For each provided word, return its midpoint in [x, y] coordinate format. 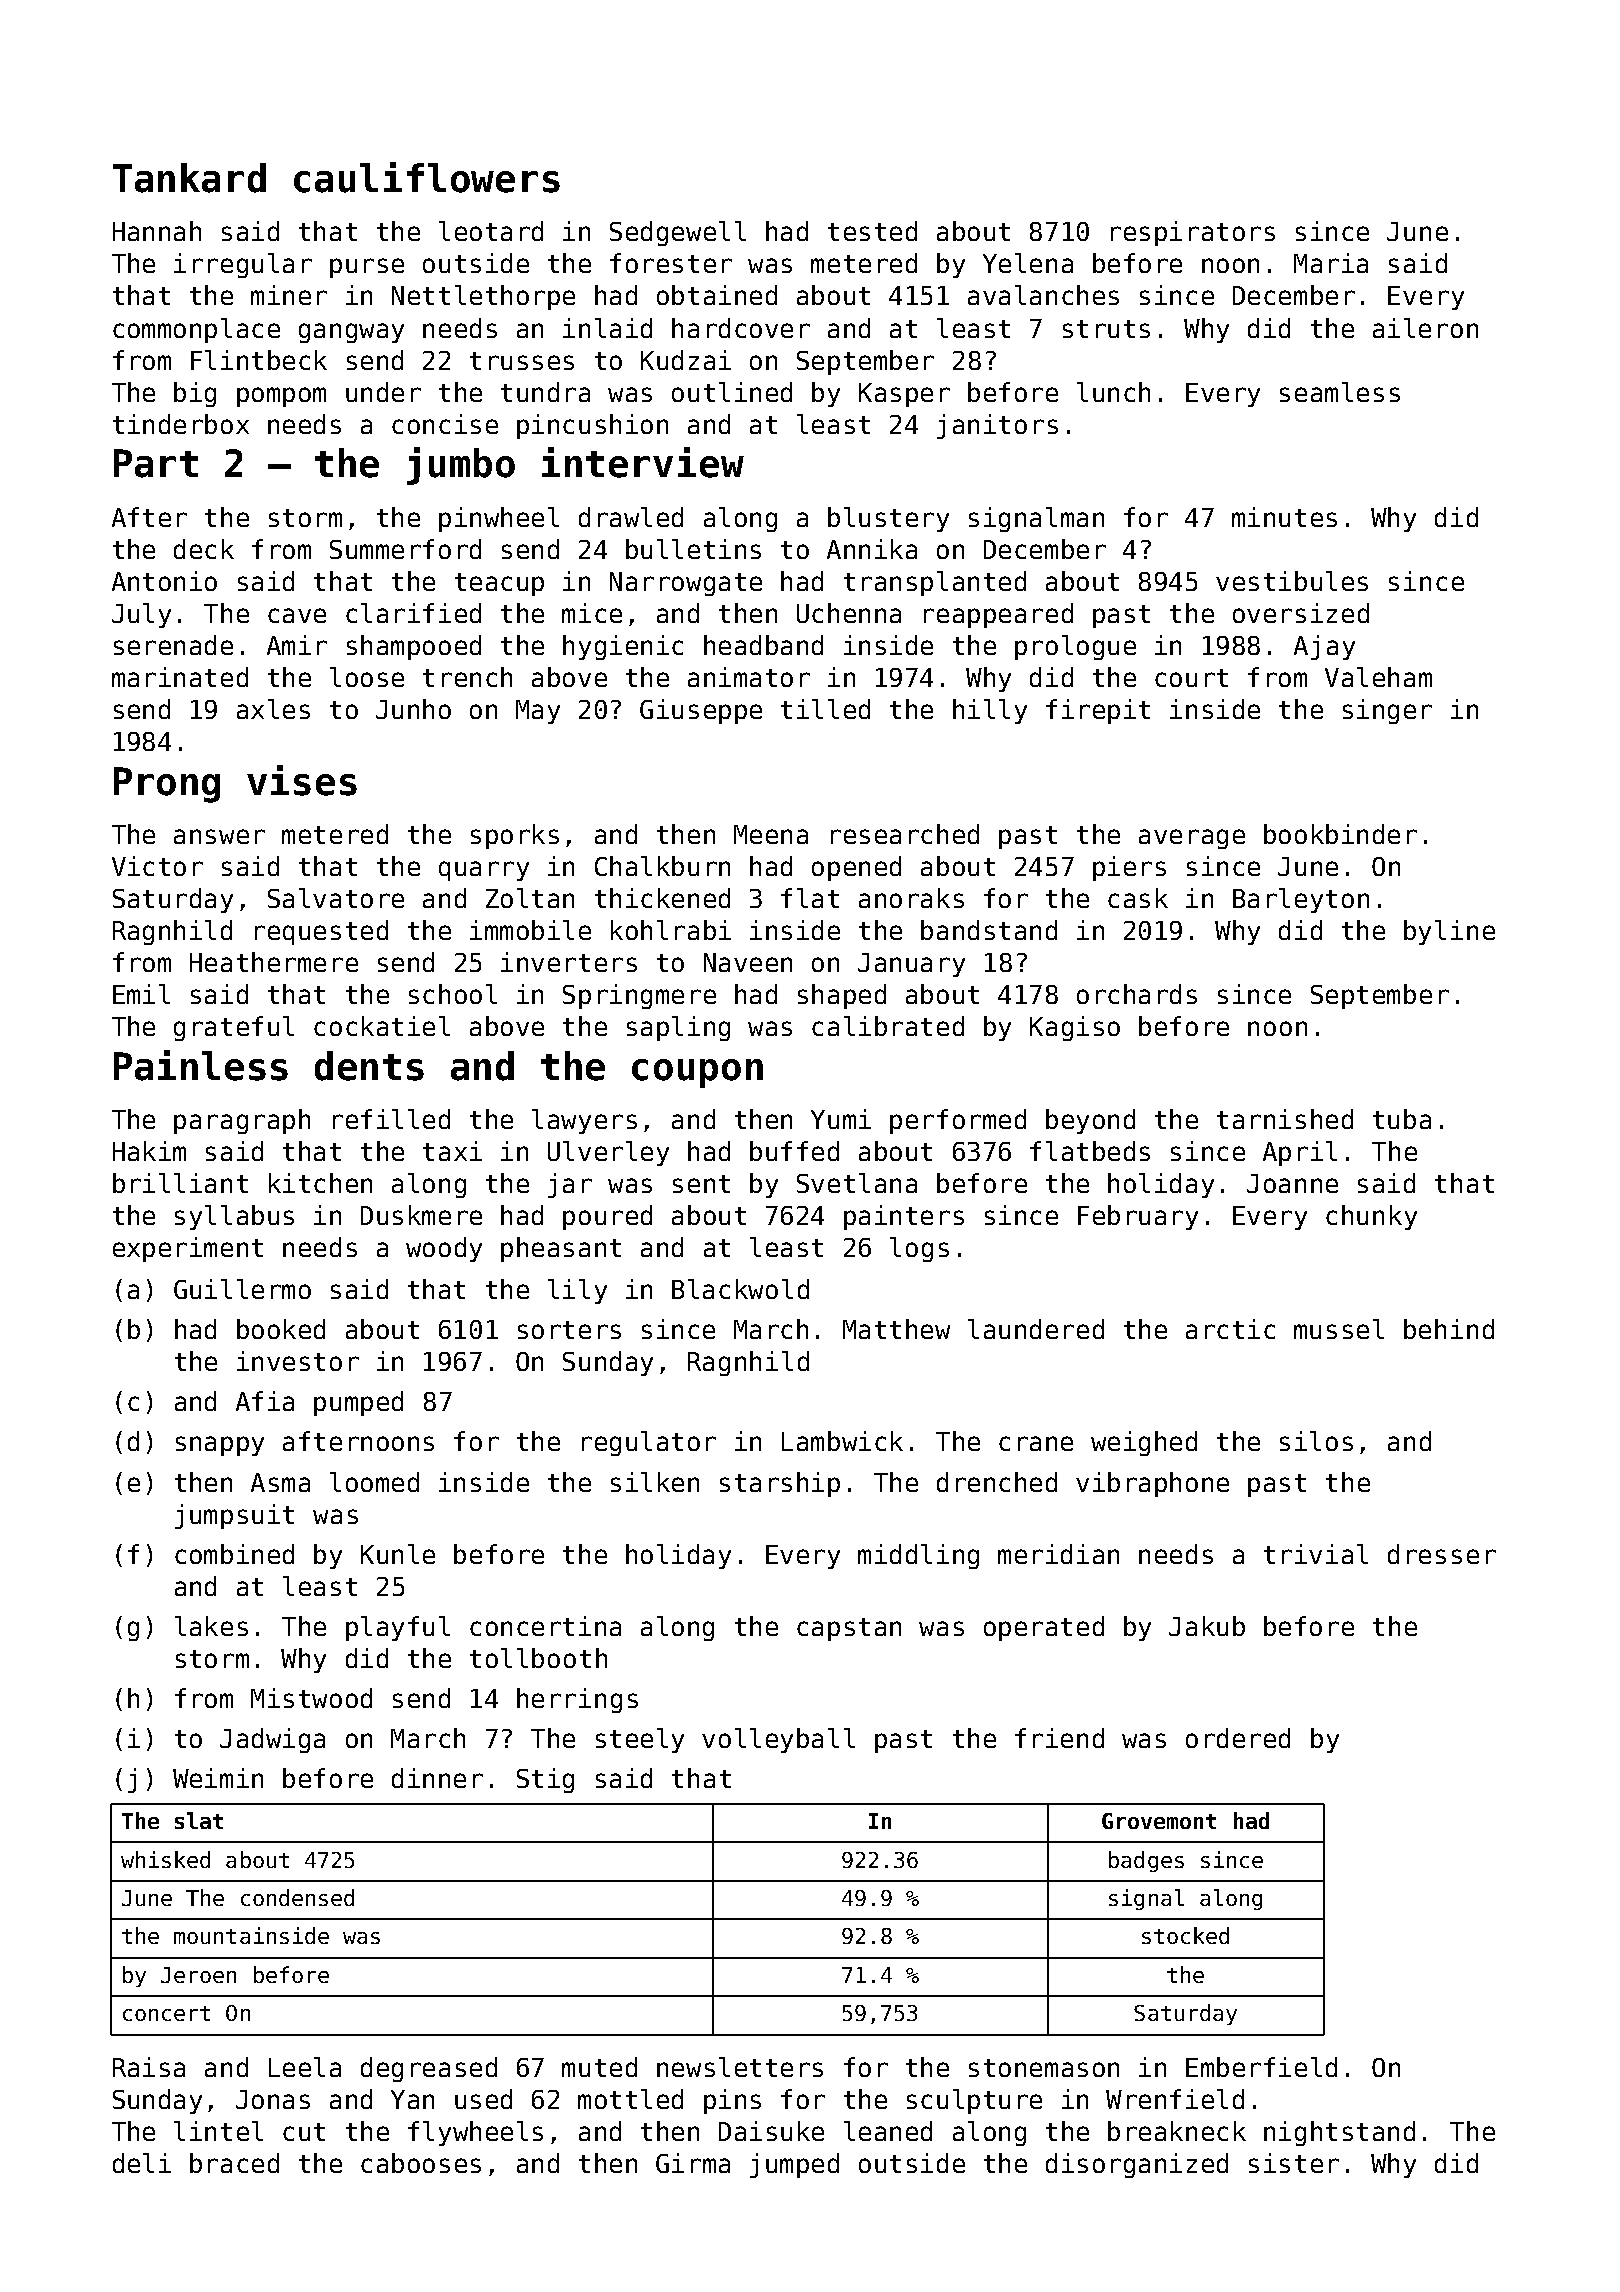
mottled [630, 2099]
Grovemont [1159, 1821]
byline [1449, 932]
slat [199, 1820]
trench [467, 677]
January [911, 965]
